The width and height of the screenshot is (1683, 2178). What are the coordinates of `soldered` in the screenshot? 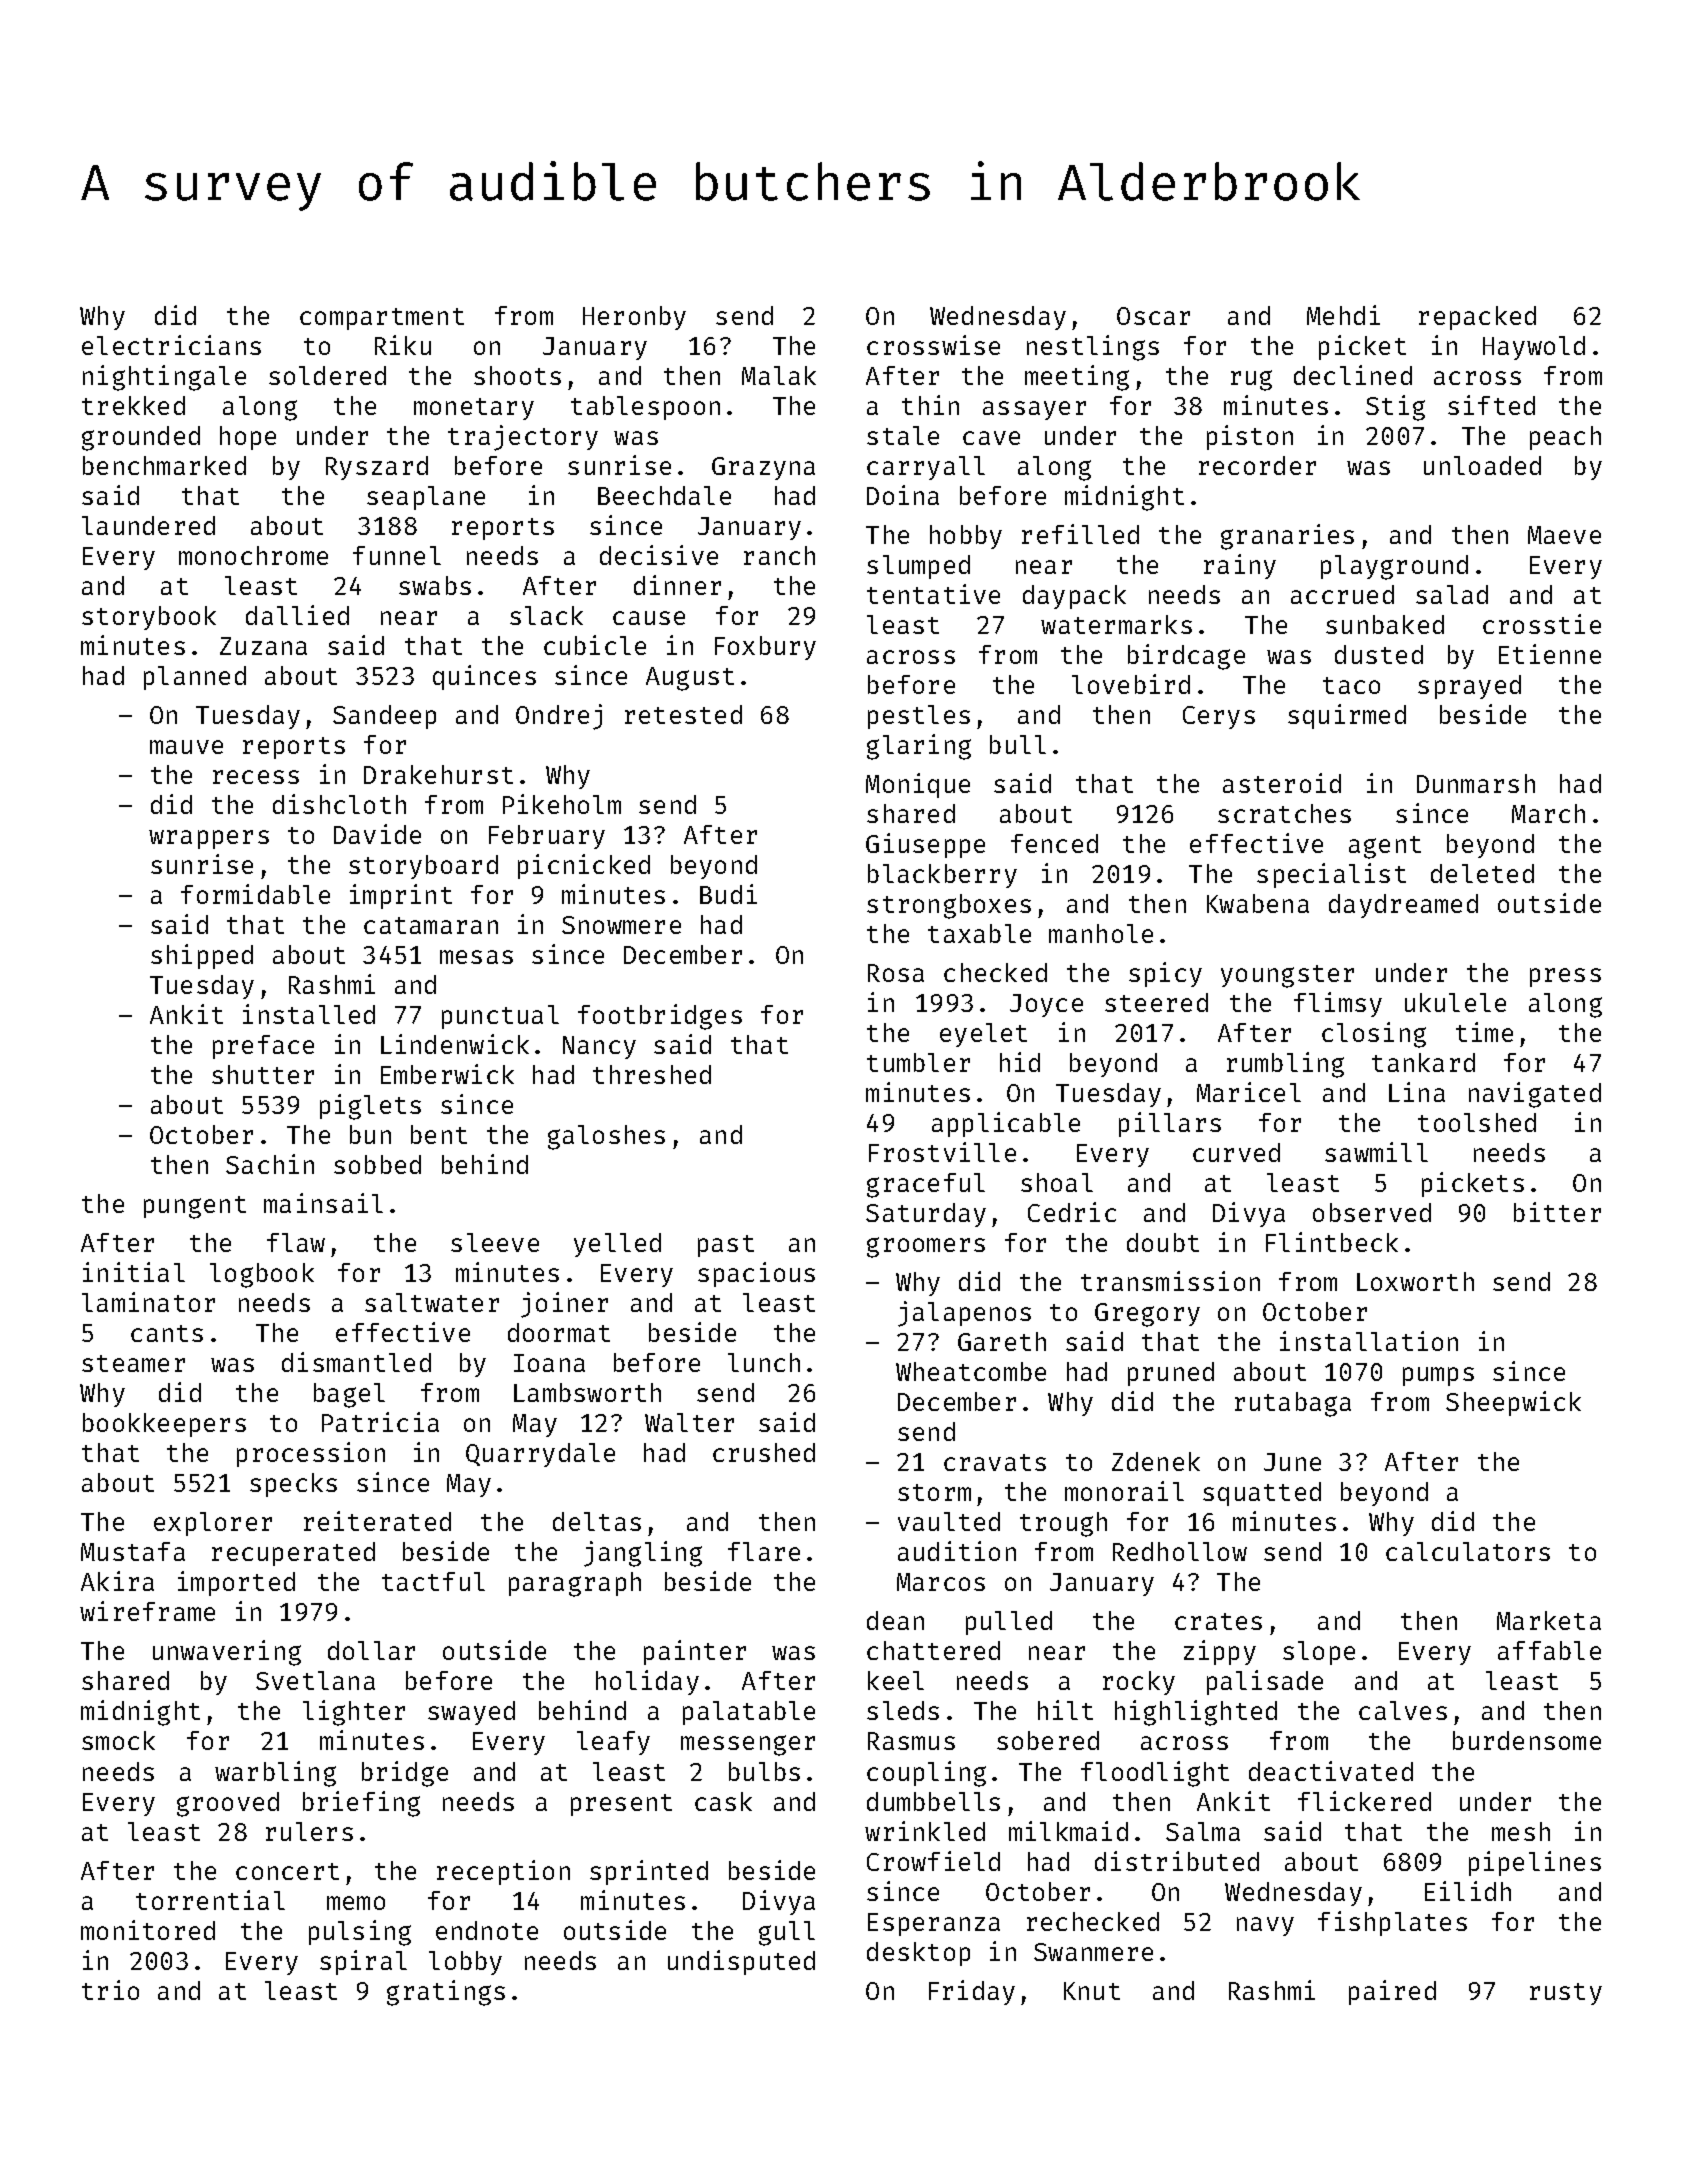 It's located at (327, 375).
